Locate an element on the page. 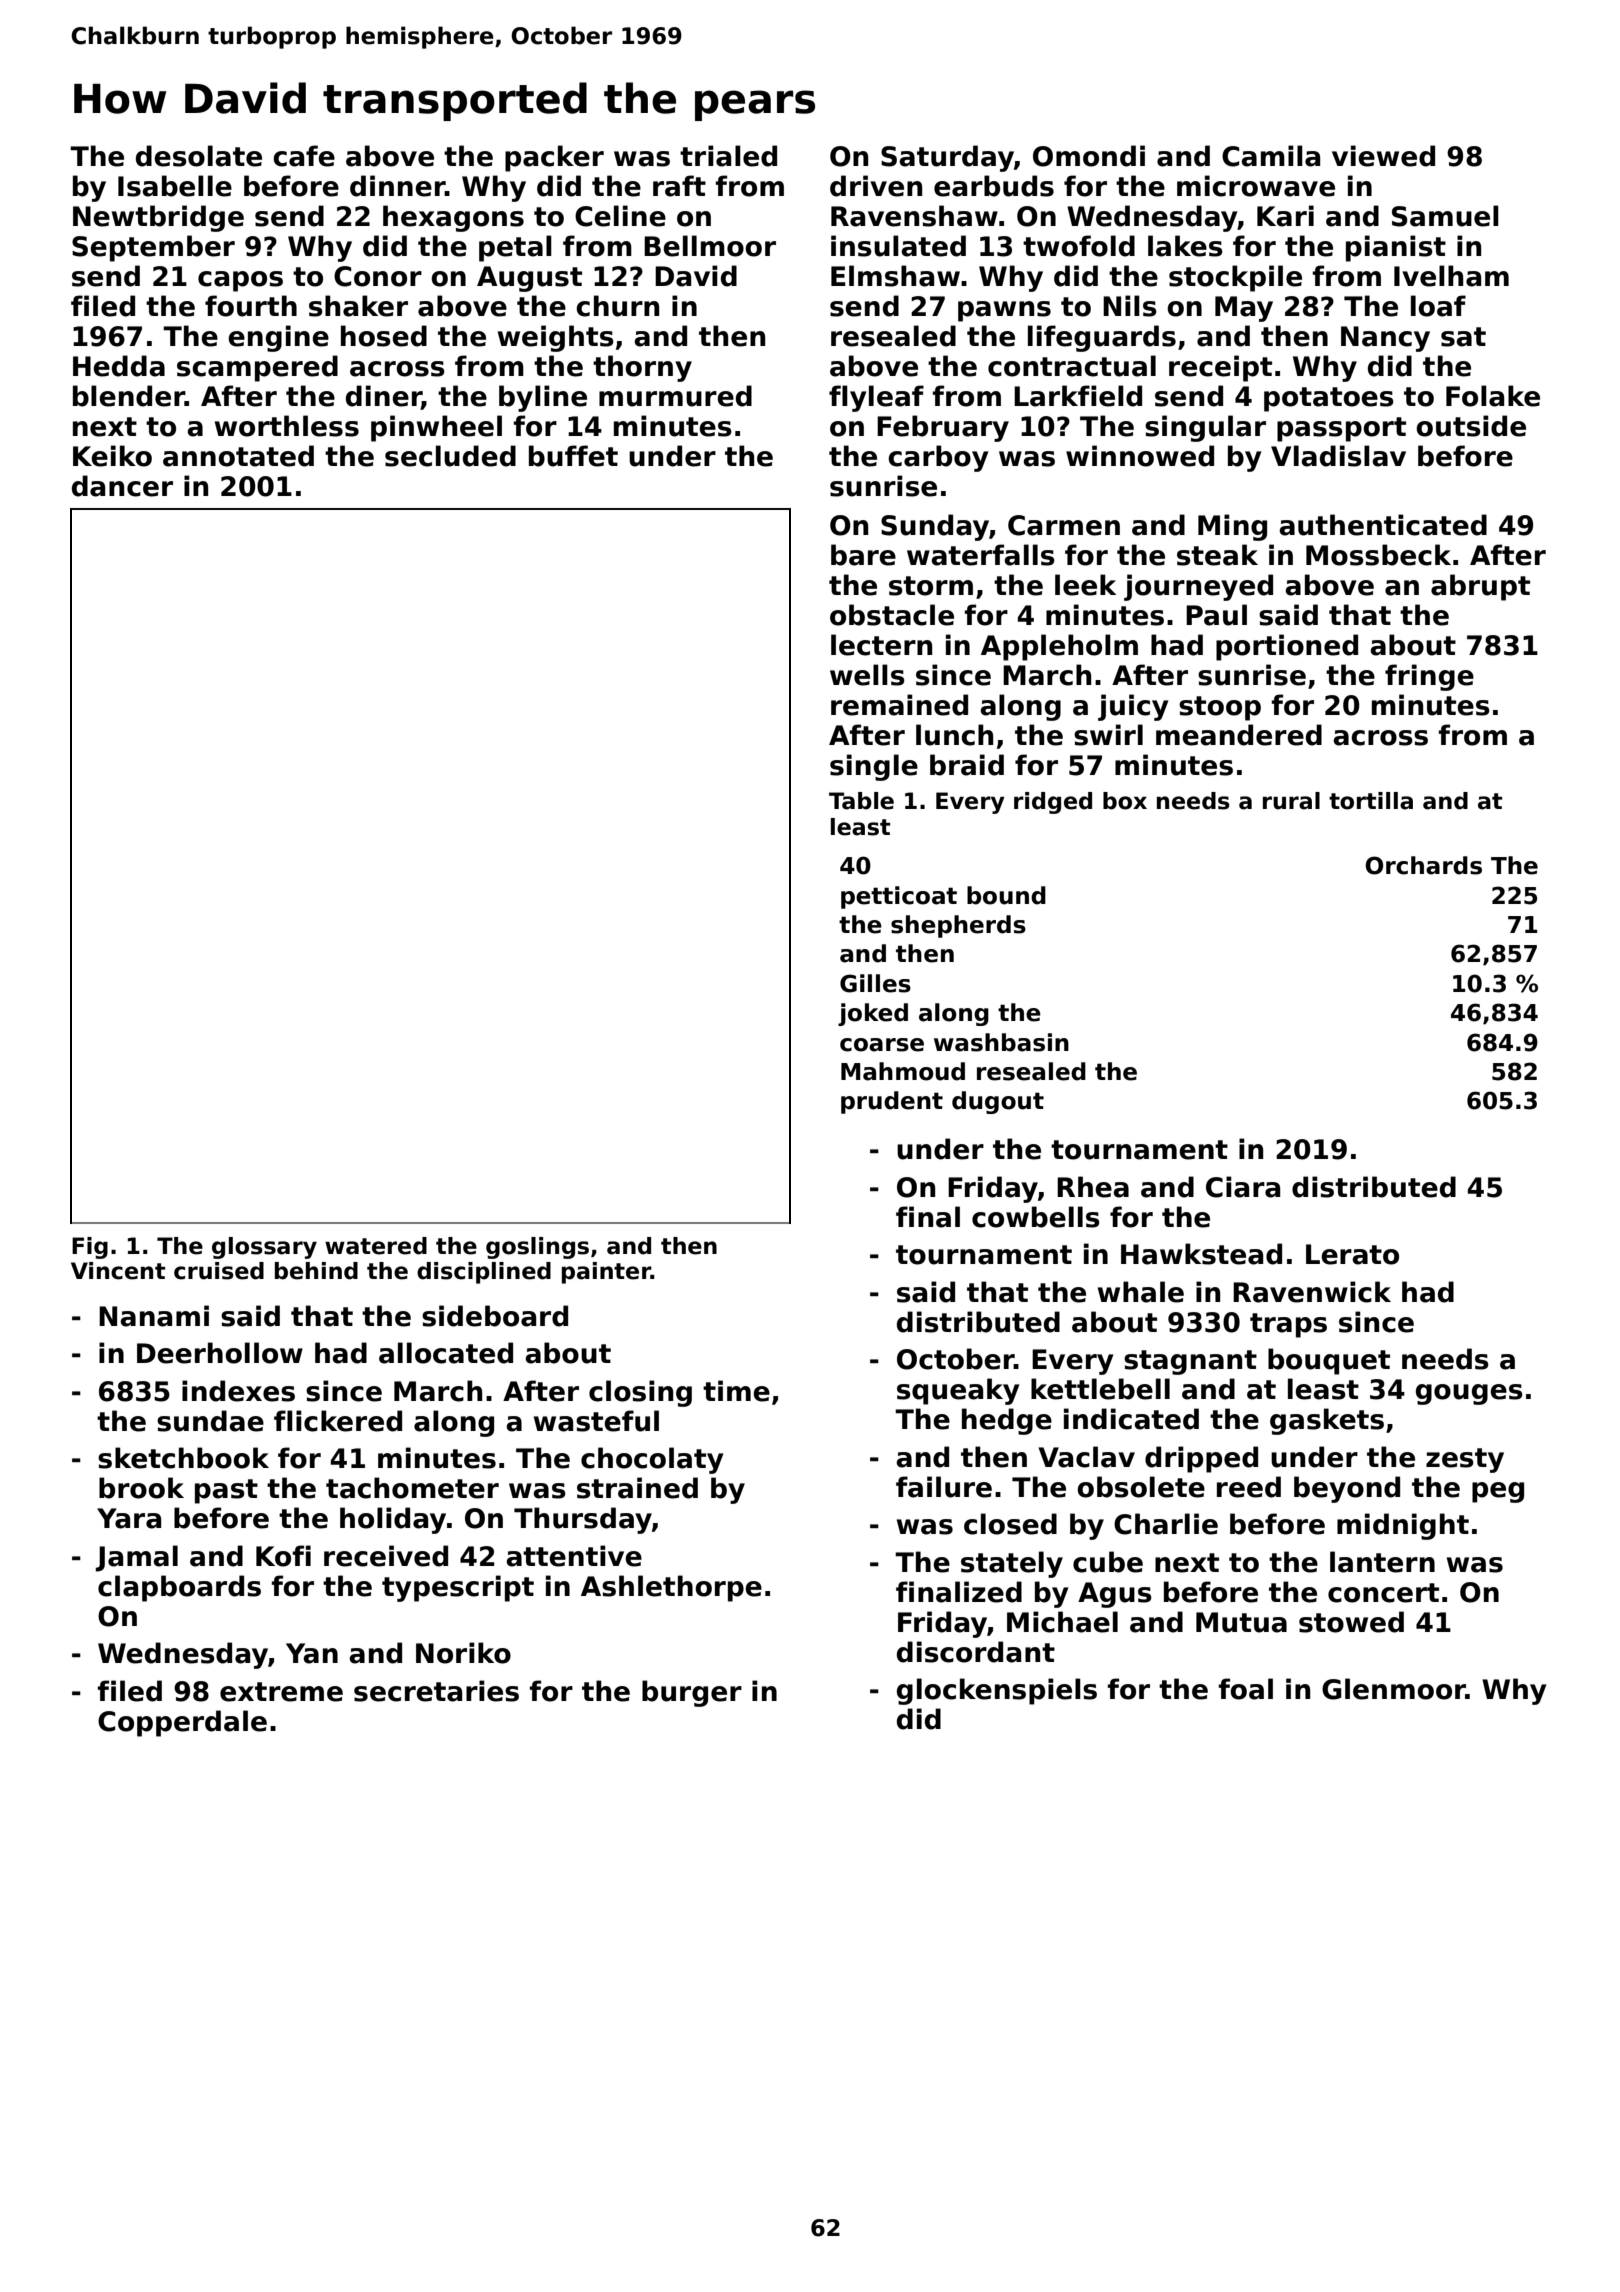 The width and height of the image is (1620, 2292). burger is located at coordinates (692, 1693).
